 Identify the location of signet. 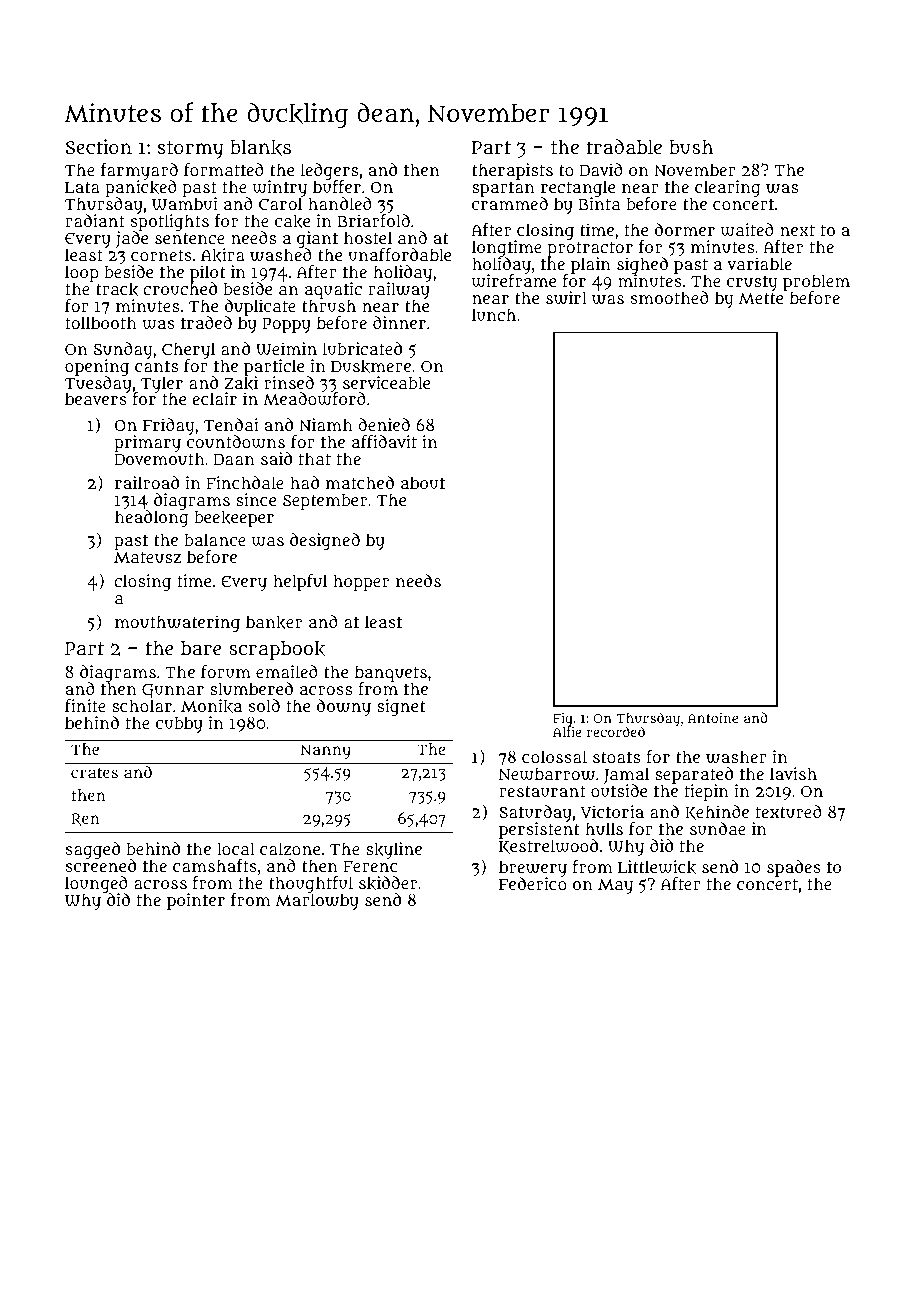
(401, 707).
